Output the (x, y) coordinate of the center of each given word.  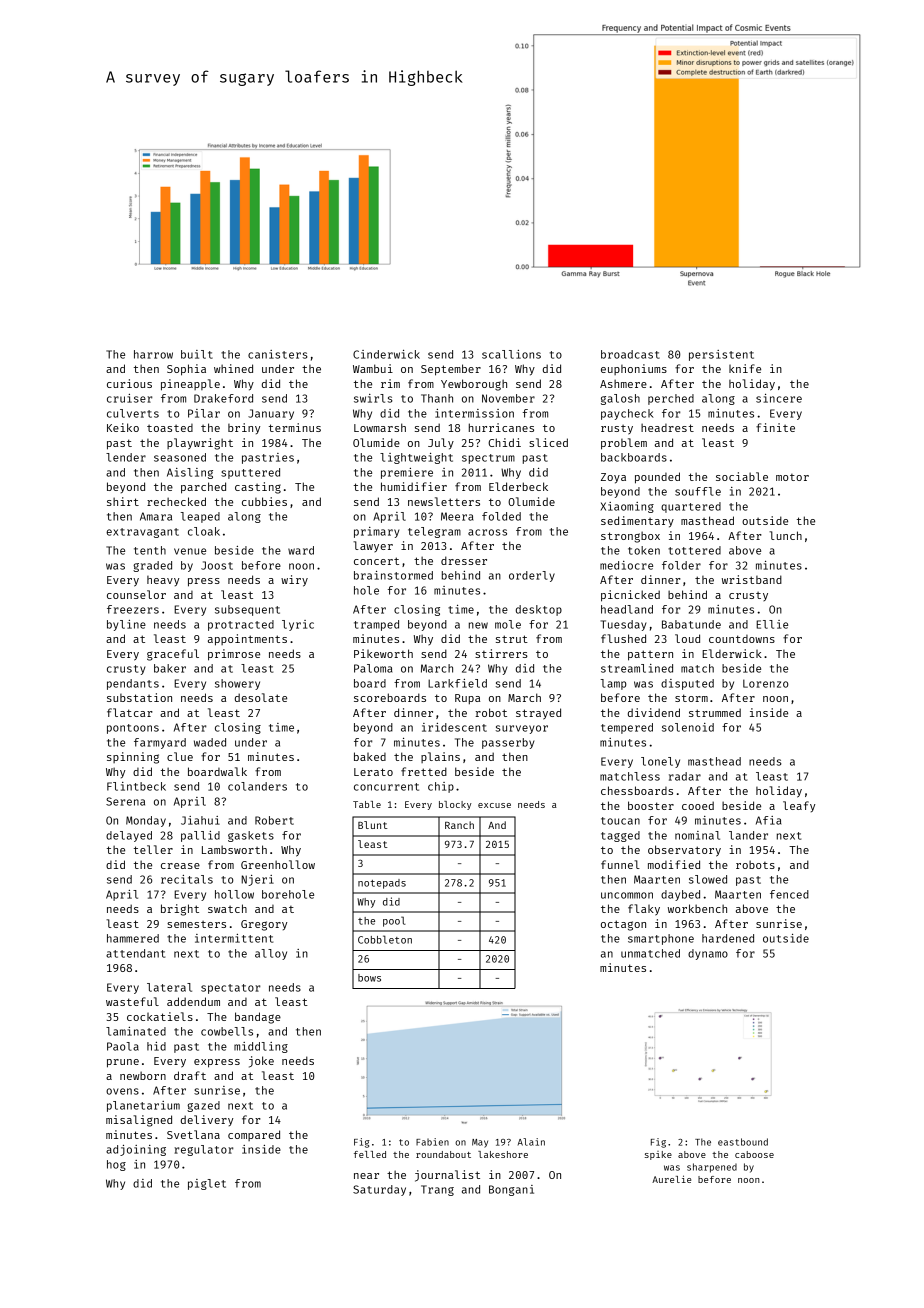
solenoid (688, 727)
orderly (532, 576)
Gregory (264, 925)
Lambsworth (234, 849)
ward (301, 550)
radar (685, 776)
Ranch (459, 825)
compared (254, 1135)
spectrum (488, 459)
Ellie (772, 624)
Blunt (373, 825)
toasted (170, 428)
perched (671, 399)
